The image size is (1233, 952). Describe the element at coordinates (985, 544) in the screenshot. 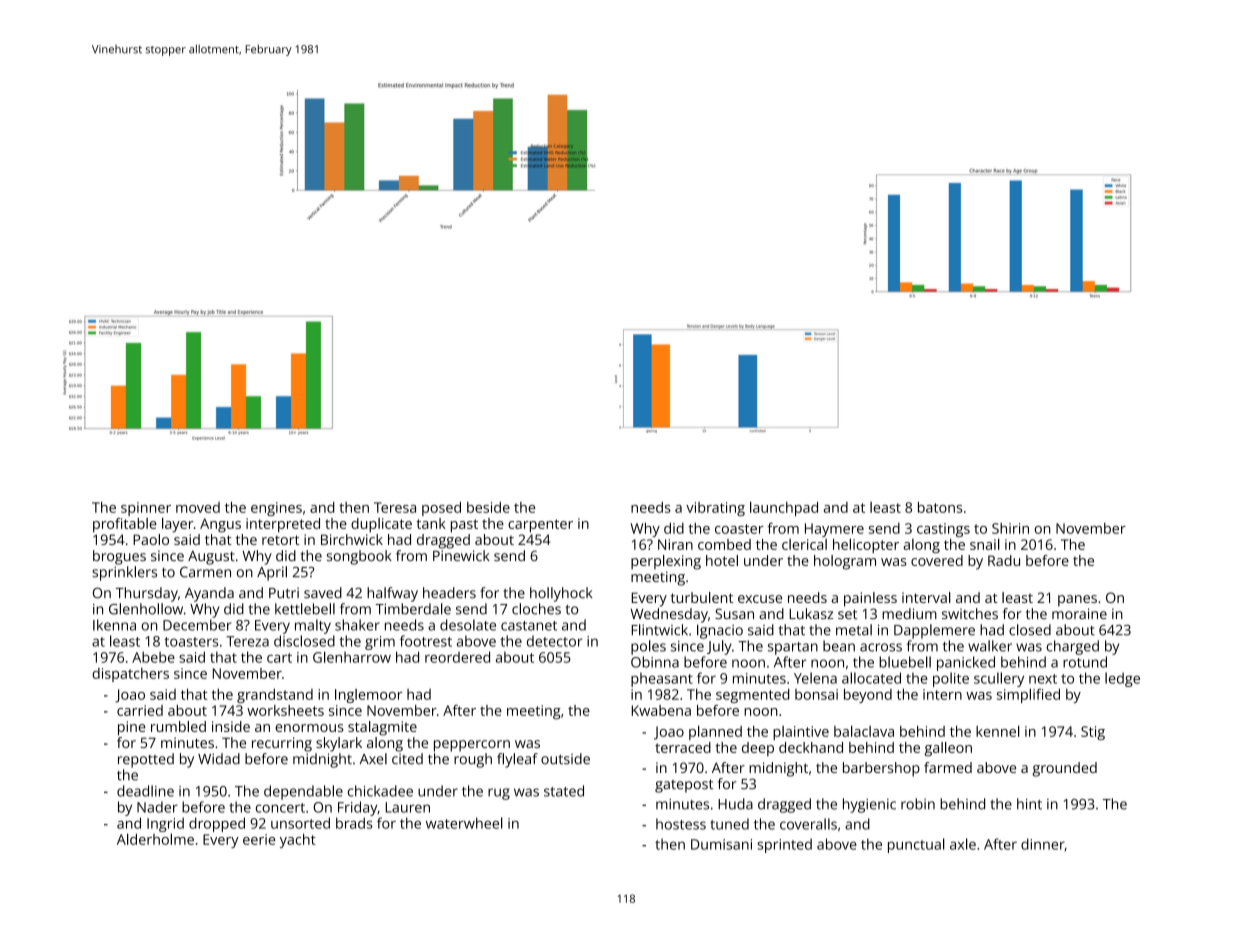

I see `snail` at that location.
